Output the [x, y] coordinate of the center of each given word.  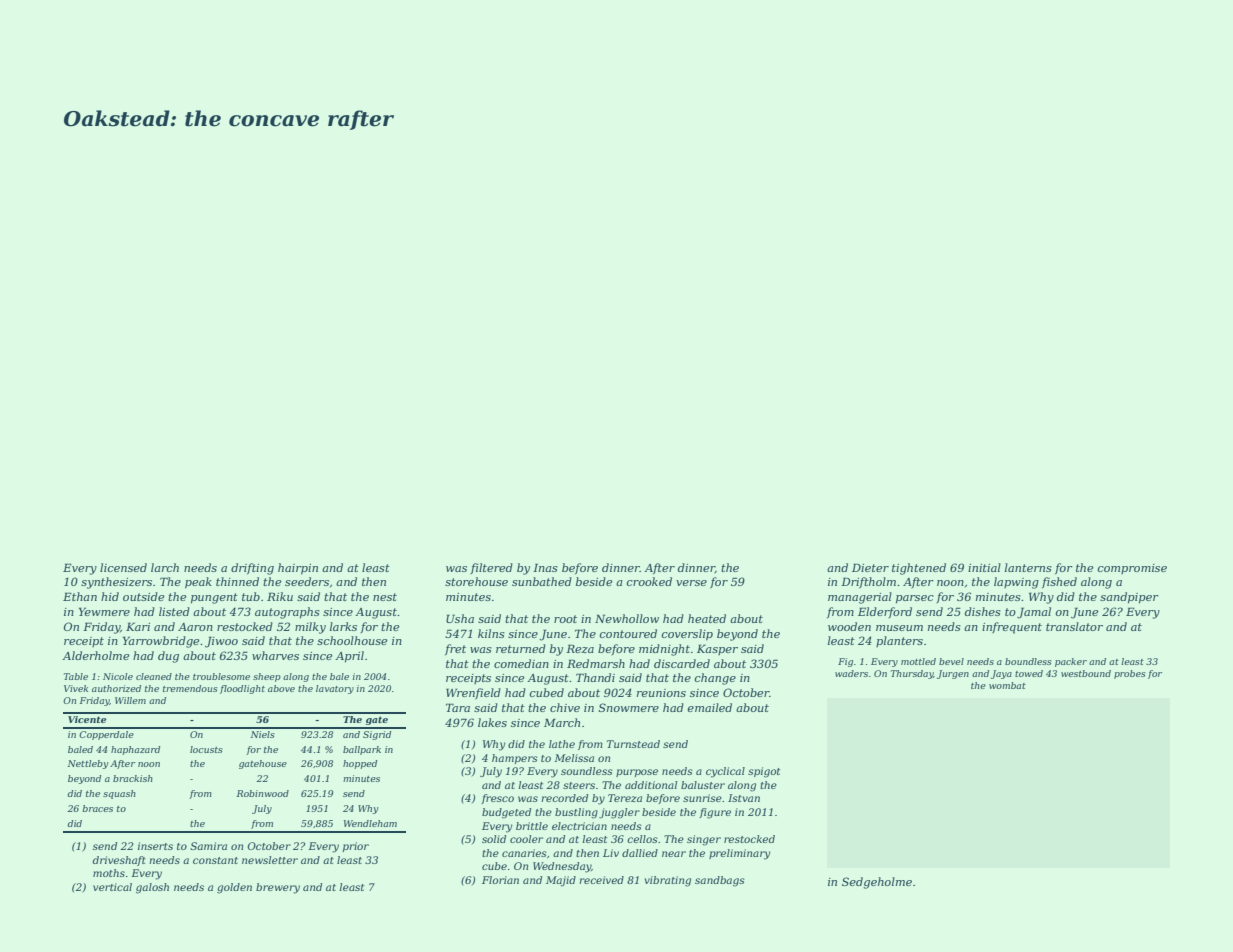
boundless [1028, 661]
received [601, 880]
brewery [278, 888]
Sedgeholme [877, 883]
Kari [138, 626]
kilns [491, 633]
